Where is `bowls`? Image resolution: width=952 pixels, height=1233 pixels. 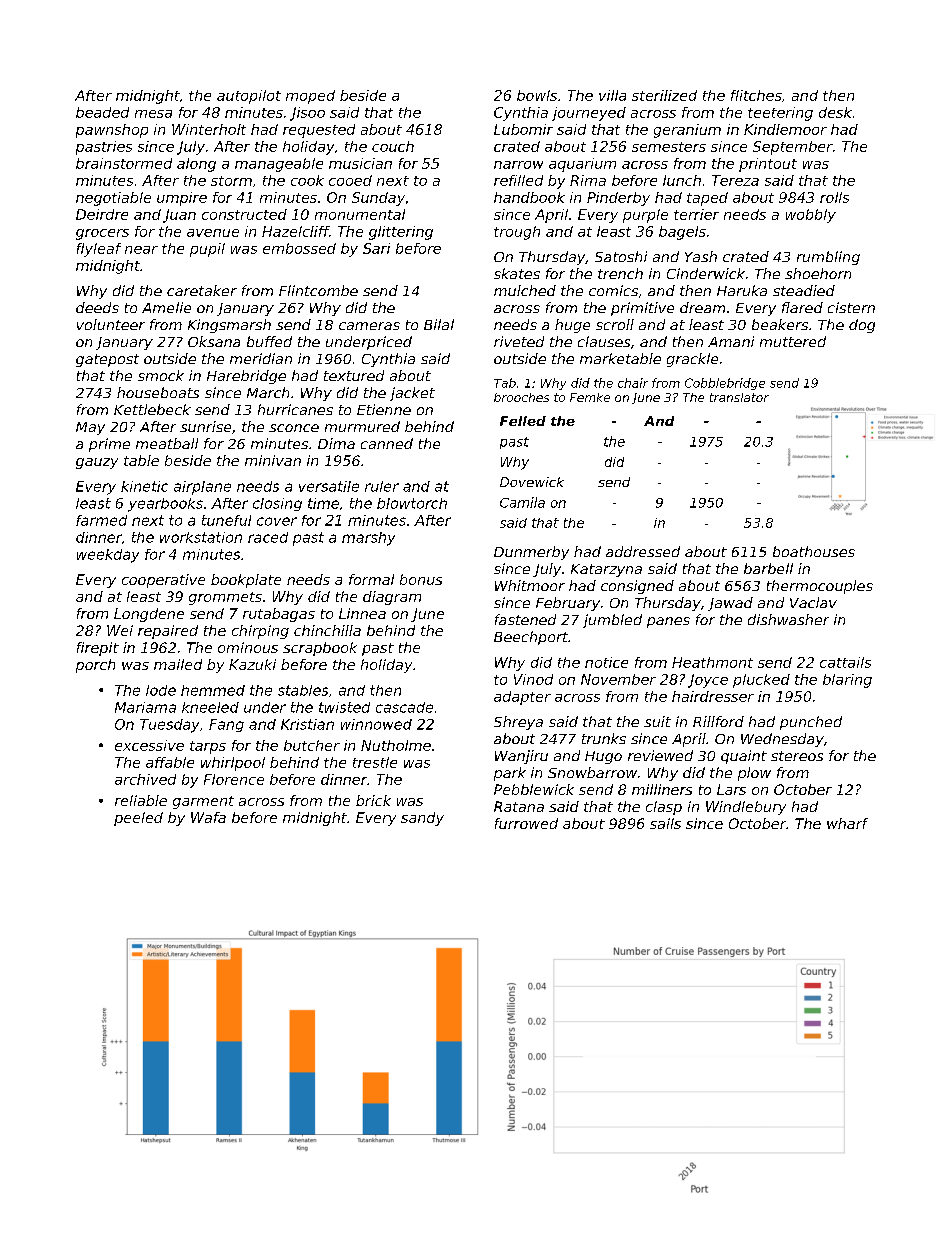
bowls is located at coordinates (537, 95).
